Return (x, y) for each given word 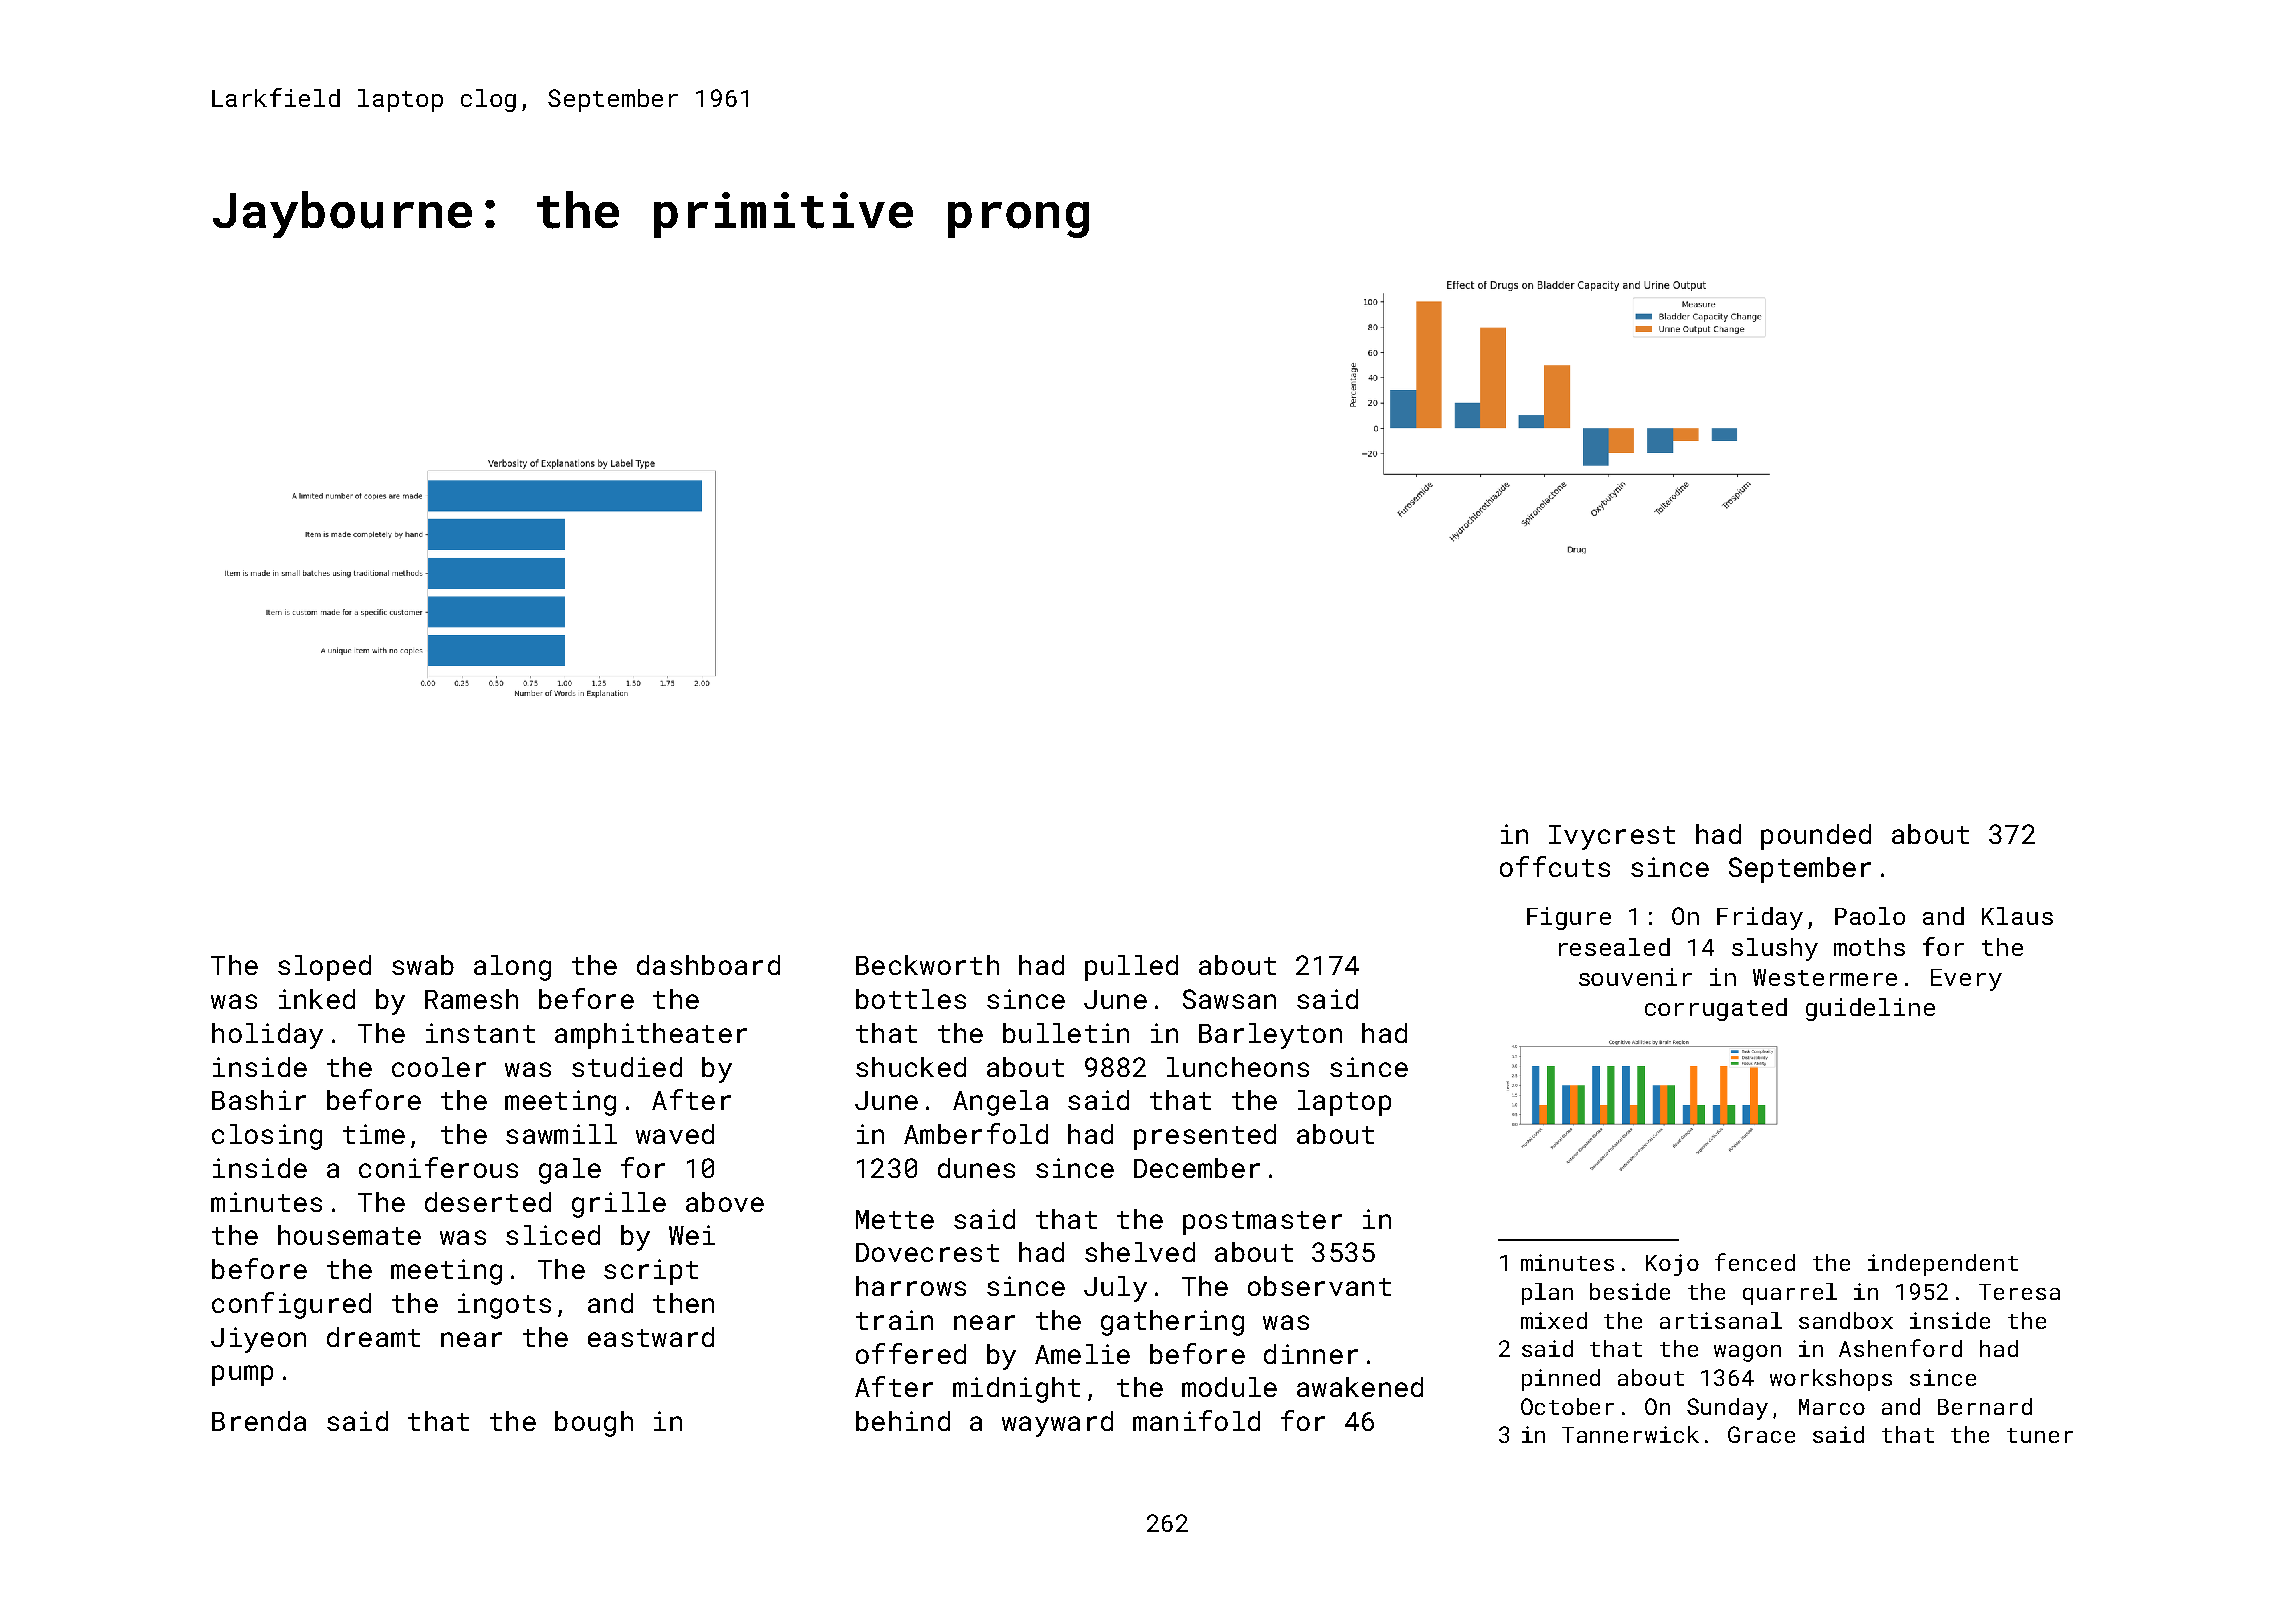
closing (267, 1137)
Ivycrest (1612, 837)
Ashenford (1900, 1348)
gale (570, 1171)
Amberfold (976, 1133)
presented (1205, 1137)
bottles (911, 999)
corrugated (1716, 1009)
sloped (324, 968)
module (1229, 1387)
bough (594, 1424)
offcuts (1555, 866)
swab (423, 965)
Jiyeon (258, 1340)
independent (1943, 1265)
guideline (1870, 1009)
